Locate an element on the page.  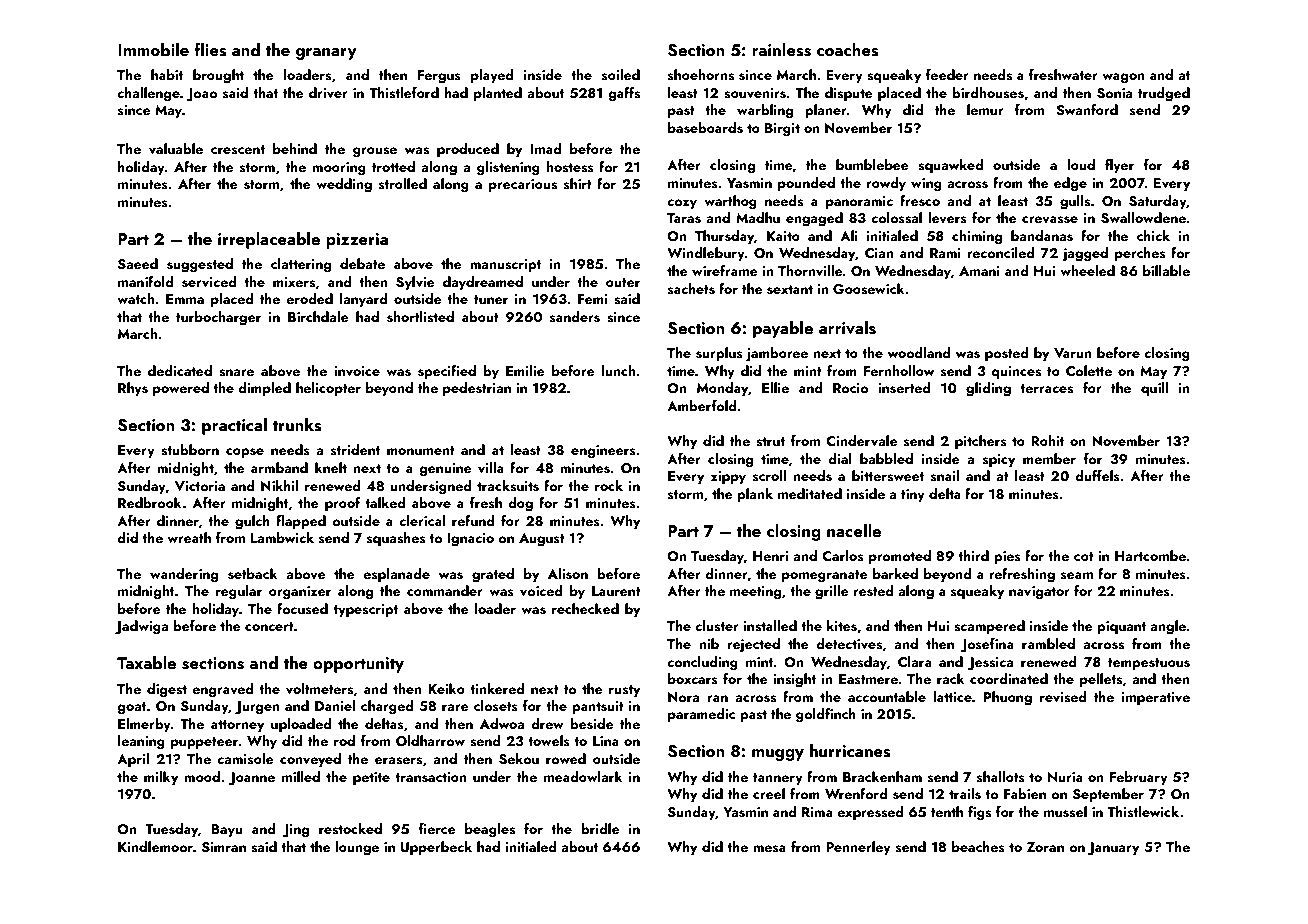
April is located at coordinates (133, 760).
